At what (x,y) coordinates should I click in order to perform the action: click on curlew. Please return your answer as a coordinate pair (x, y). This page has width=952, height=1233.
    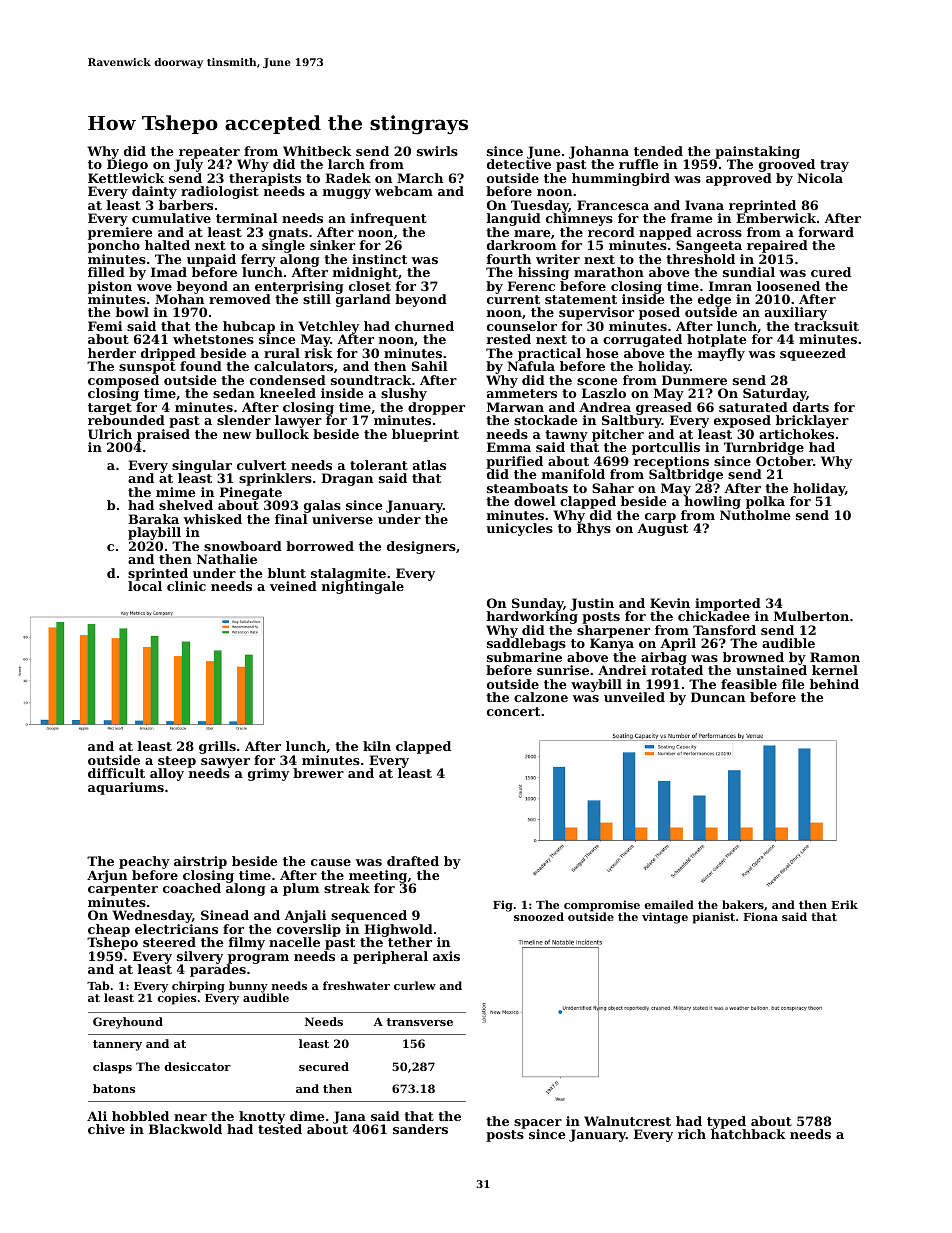
    Looking at the image, I should click on (415, 985).
